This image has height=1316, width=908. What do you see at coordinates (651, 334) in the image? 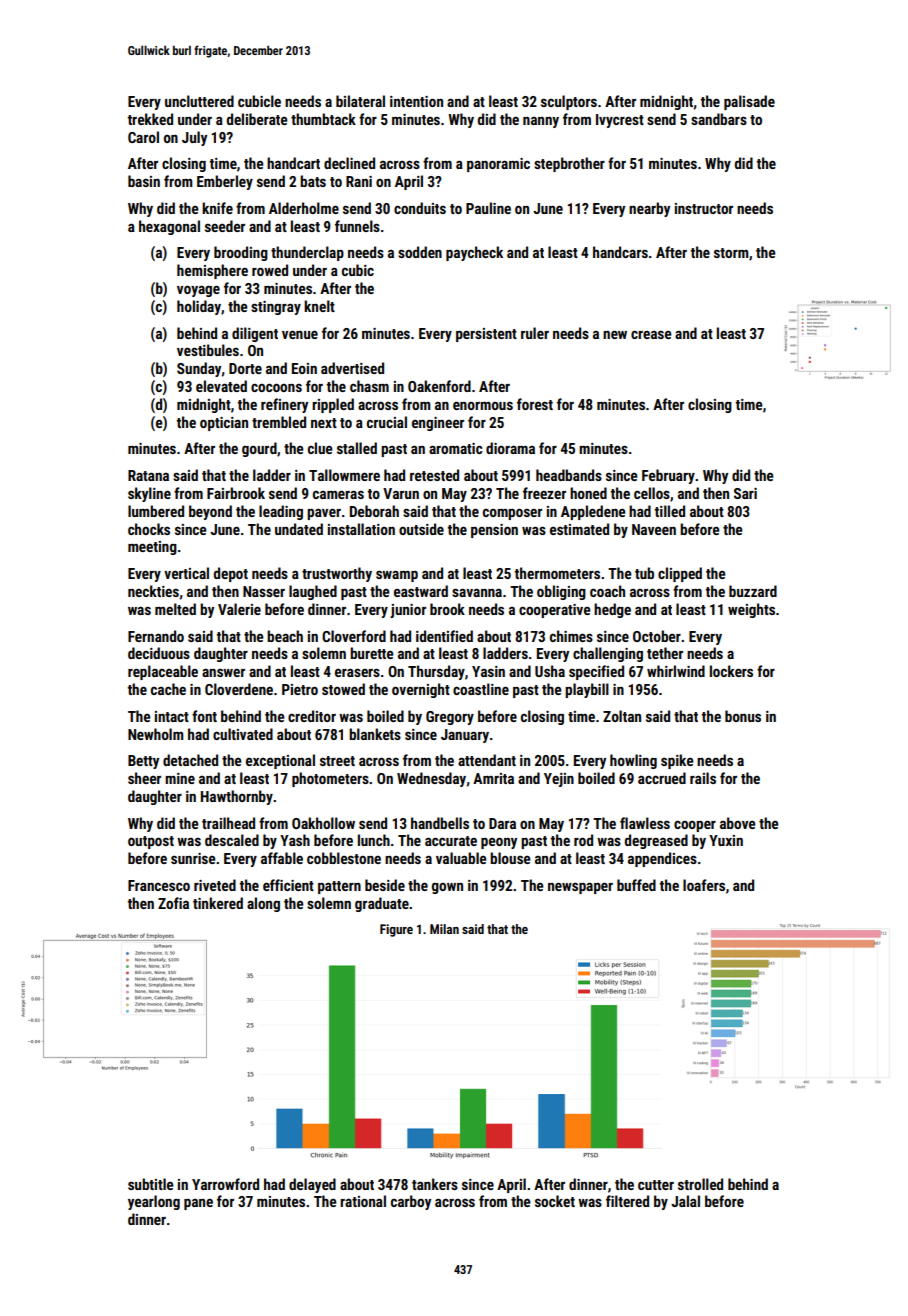
I see `crease` at bounding box center [651, 334].
